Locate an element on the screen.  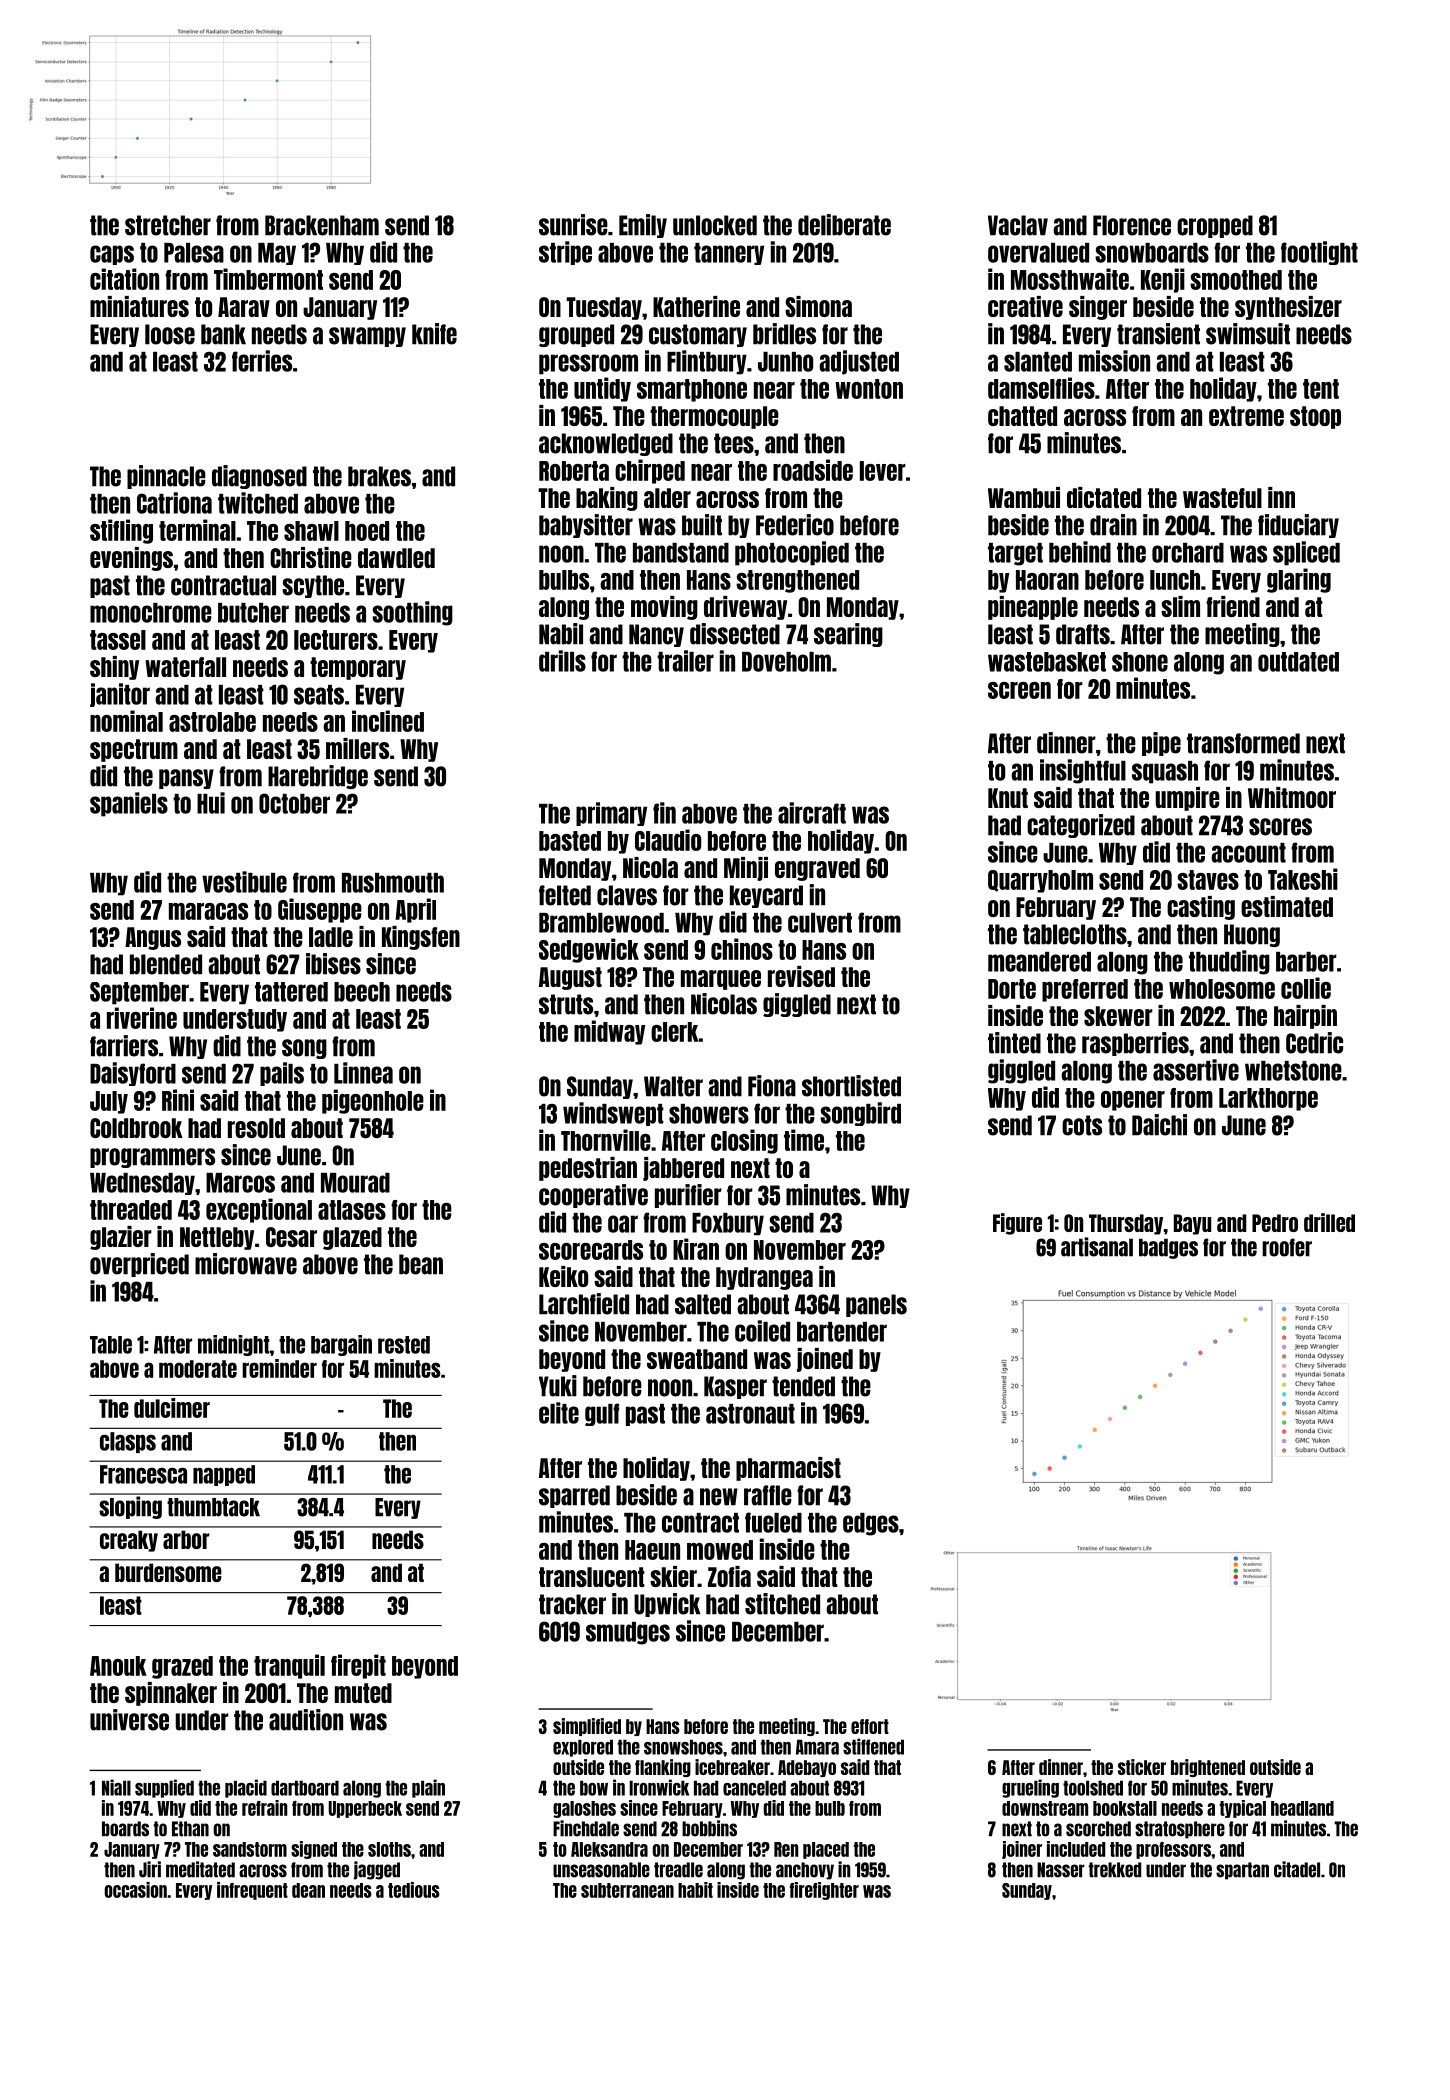
outdated is located at coordinates (1298, 662).
